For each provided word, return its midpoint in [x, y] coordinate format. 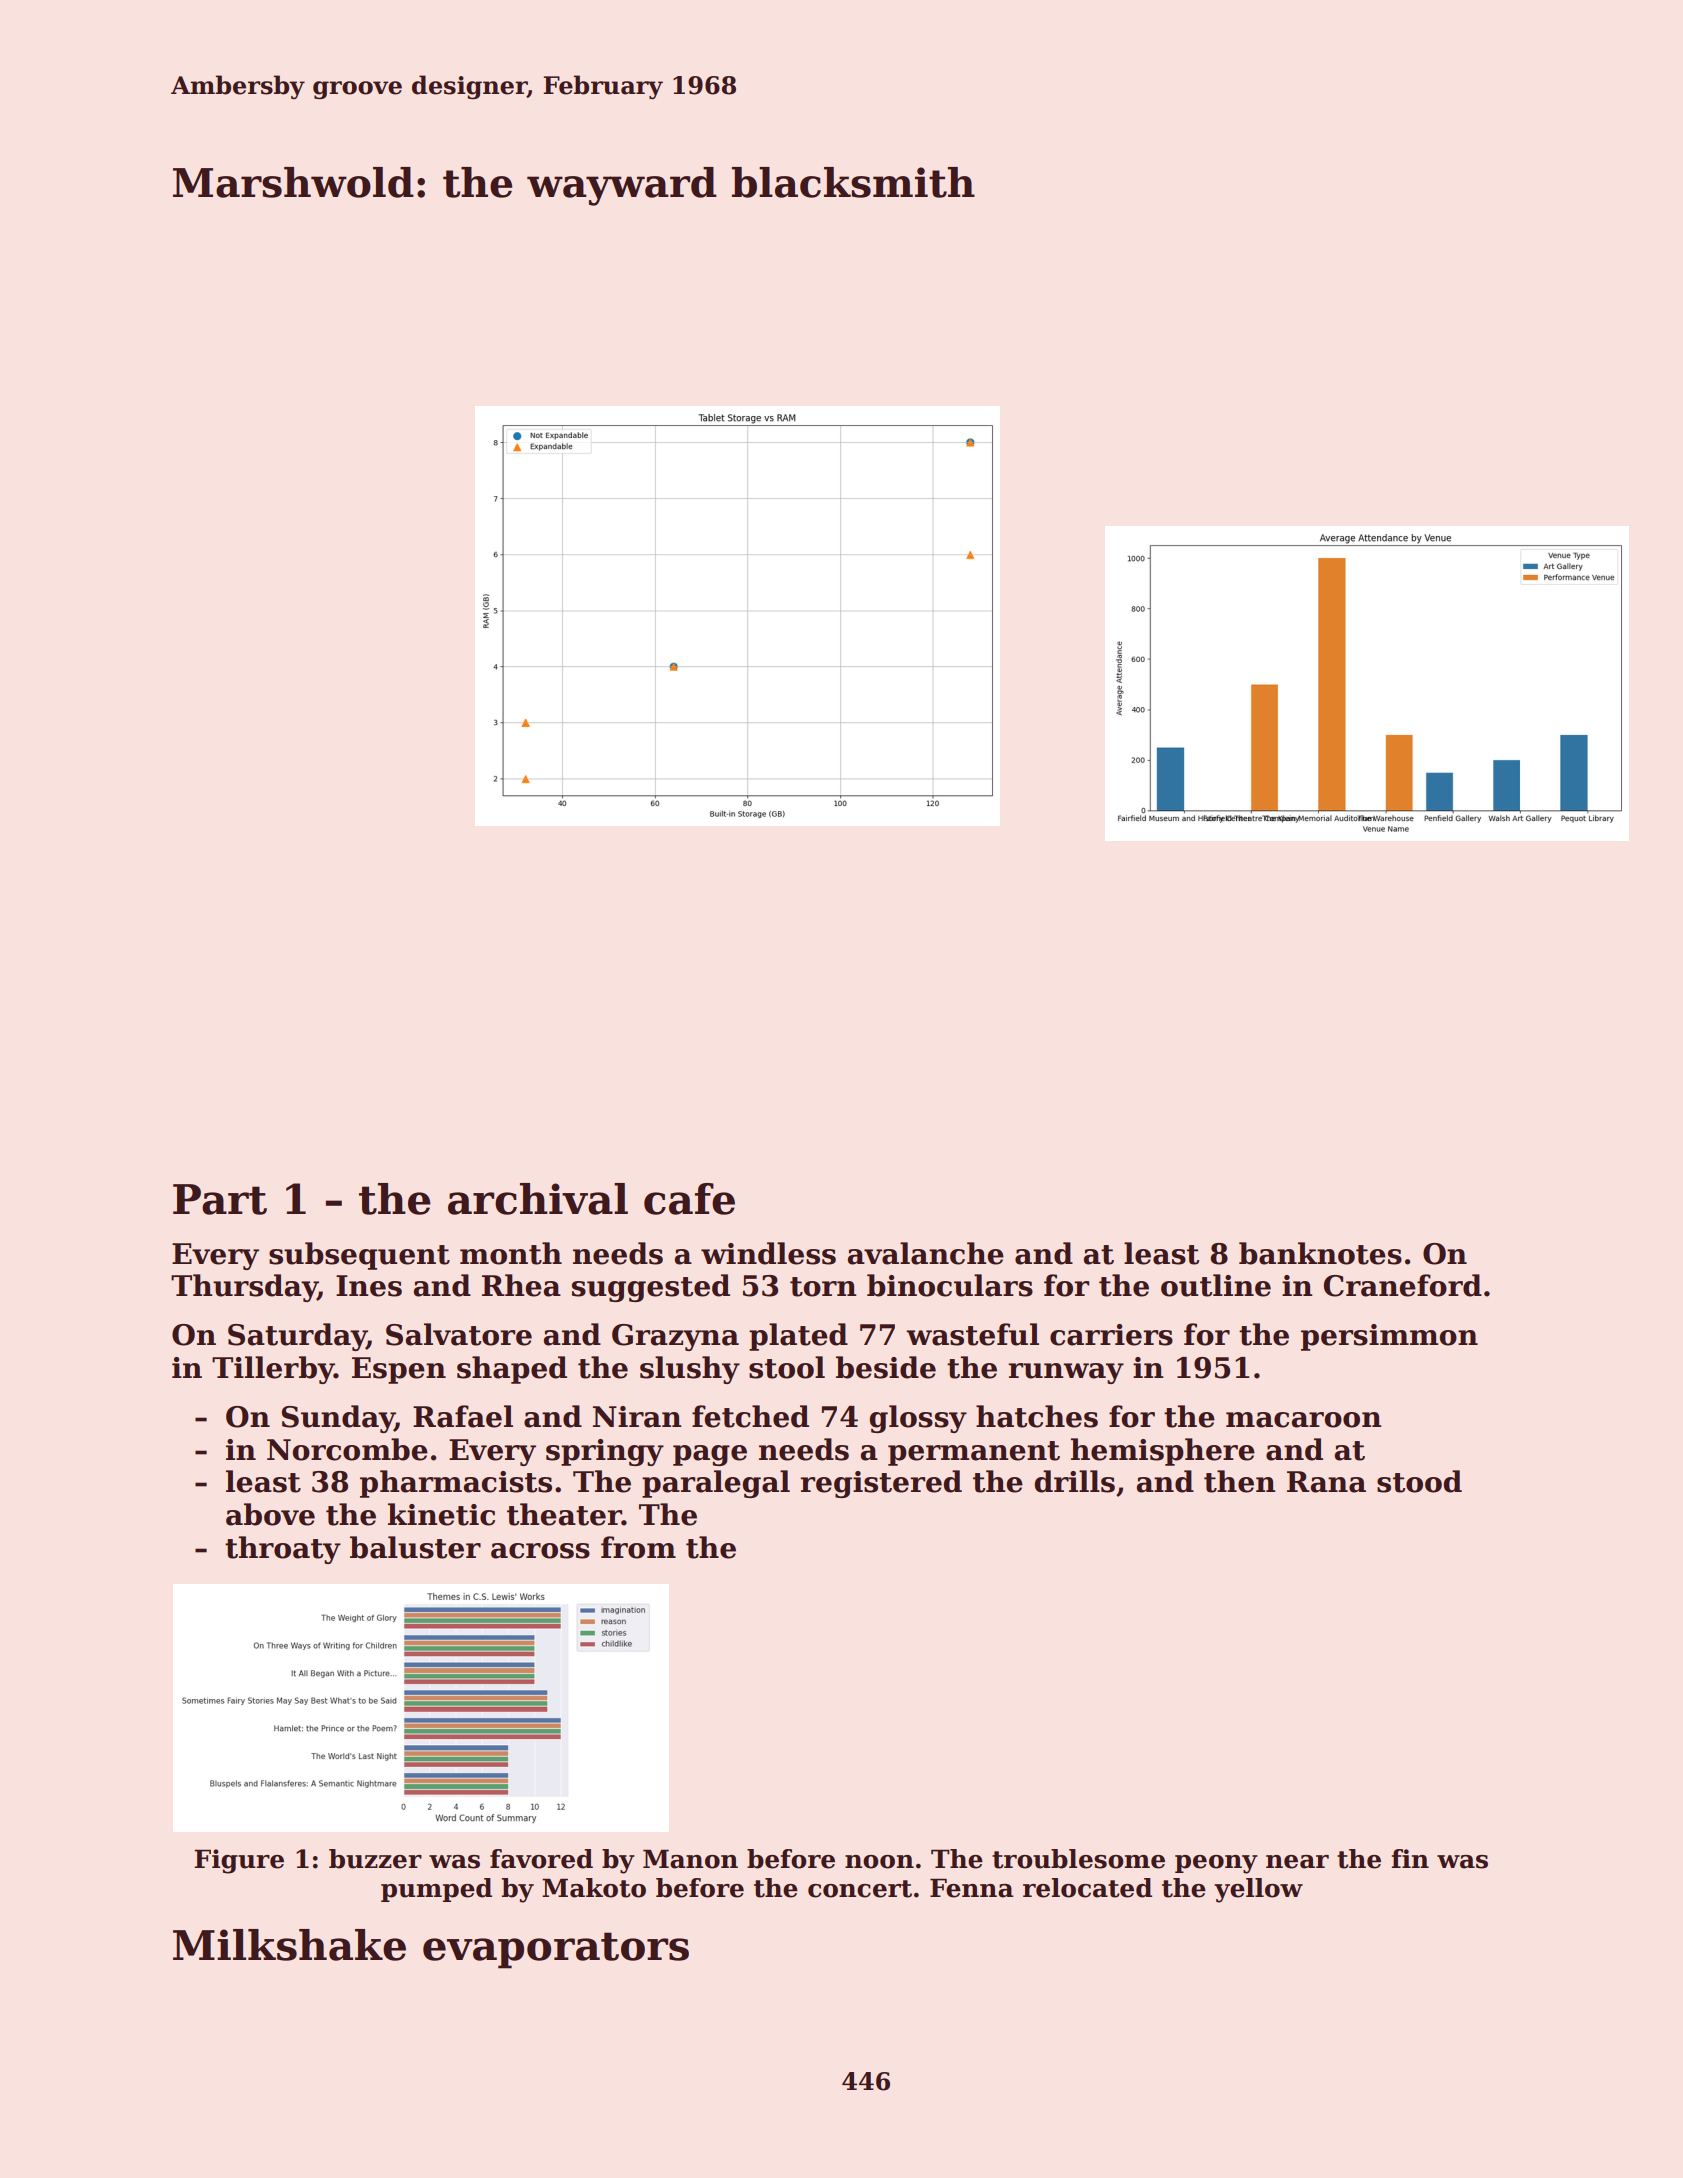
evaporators [556, 1950]
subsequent [359, 1256]
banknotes [1320, 1253]
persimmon [1389, 1337]
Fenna [972, 1888]
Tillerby [273, 1370]
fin [1410, 1858]
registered [881, 1484]
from [638, 1547]
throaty [283, 1550]
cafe [689, 1199]
